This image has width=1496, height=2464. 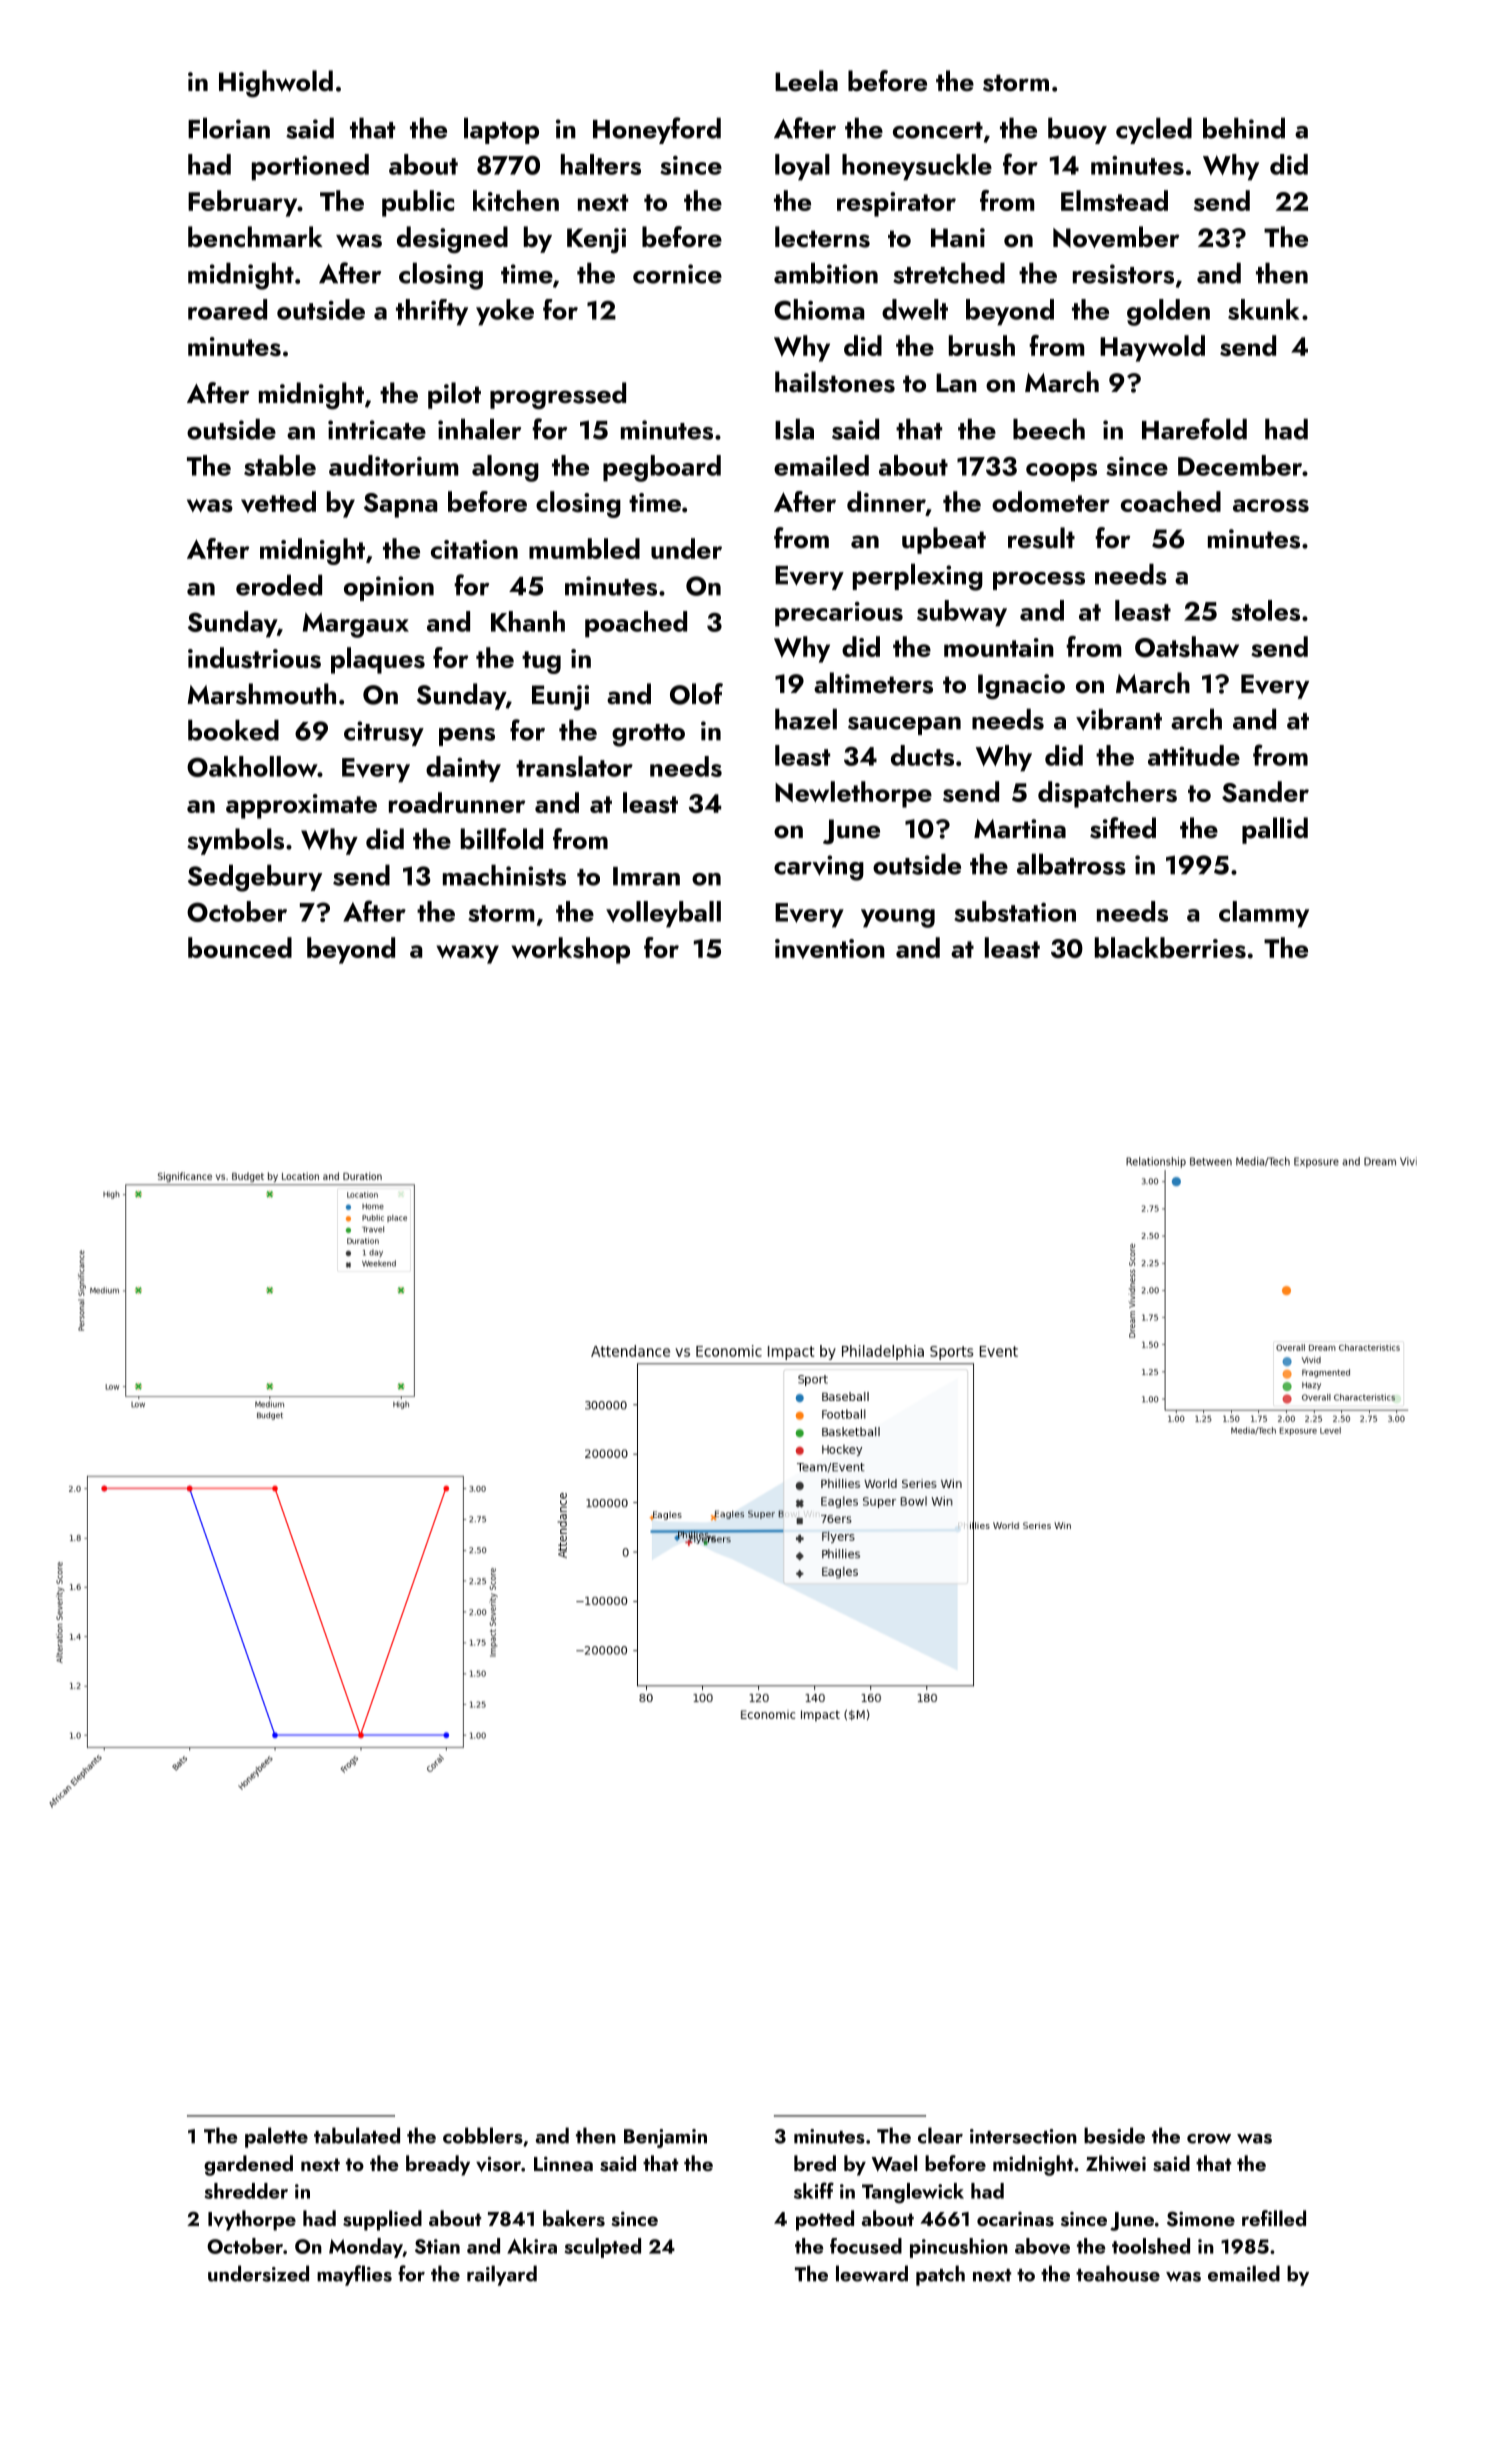 I want to click on waxy, so click(x=467, y=954).
